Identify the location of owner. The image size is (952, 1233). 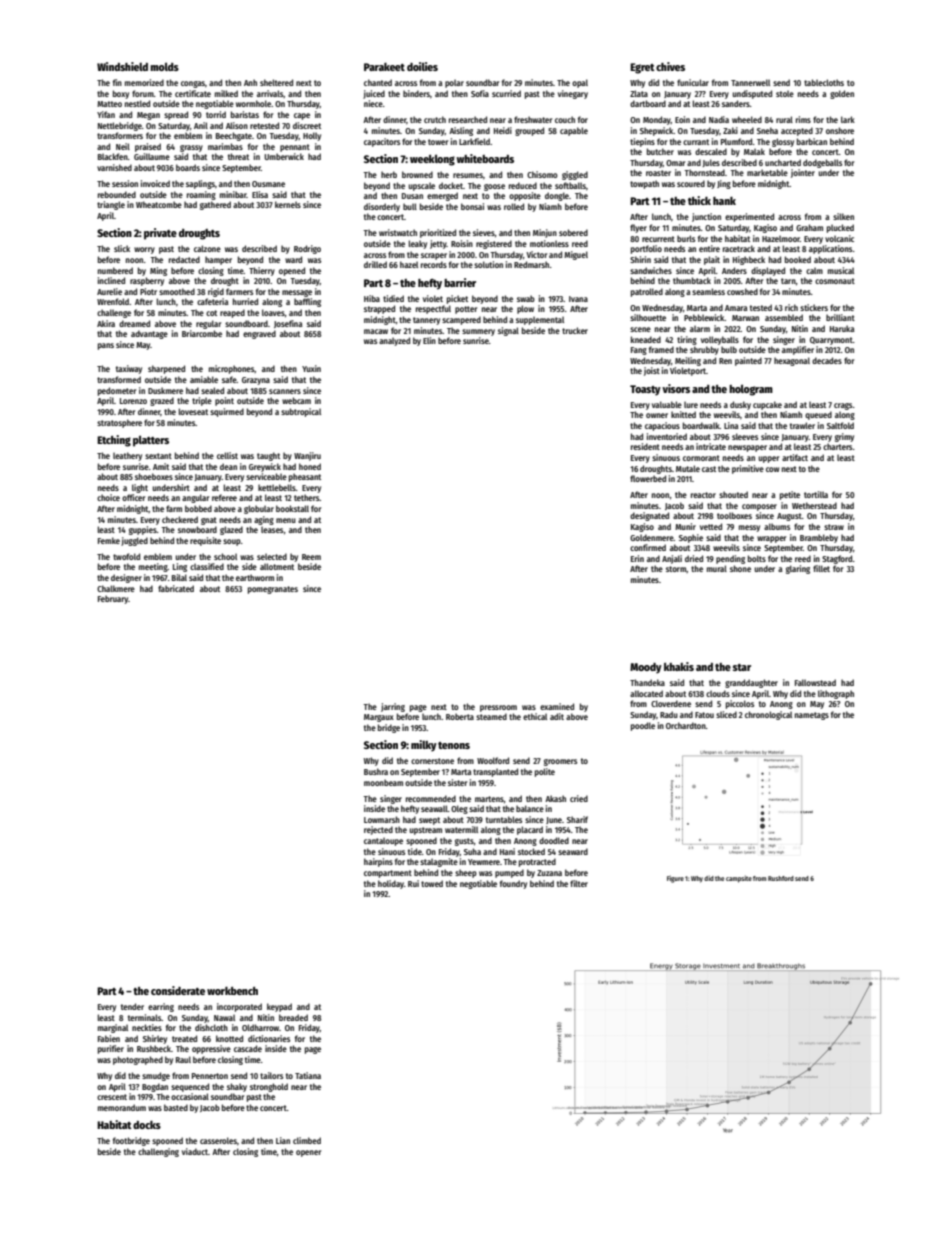
(657, 415).
